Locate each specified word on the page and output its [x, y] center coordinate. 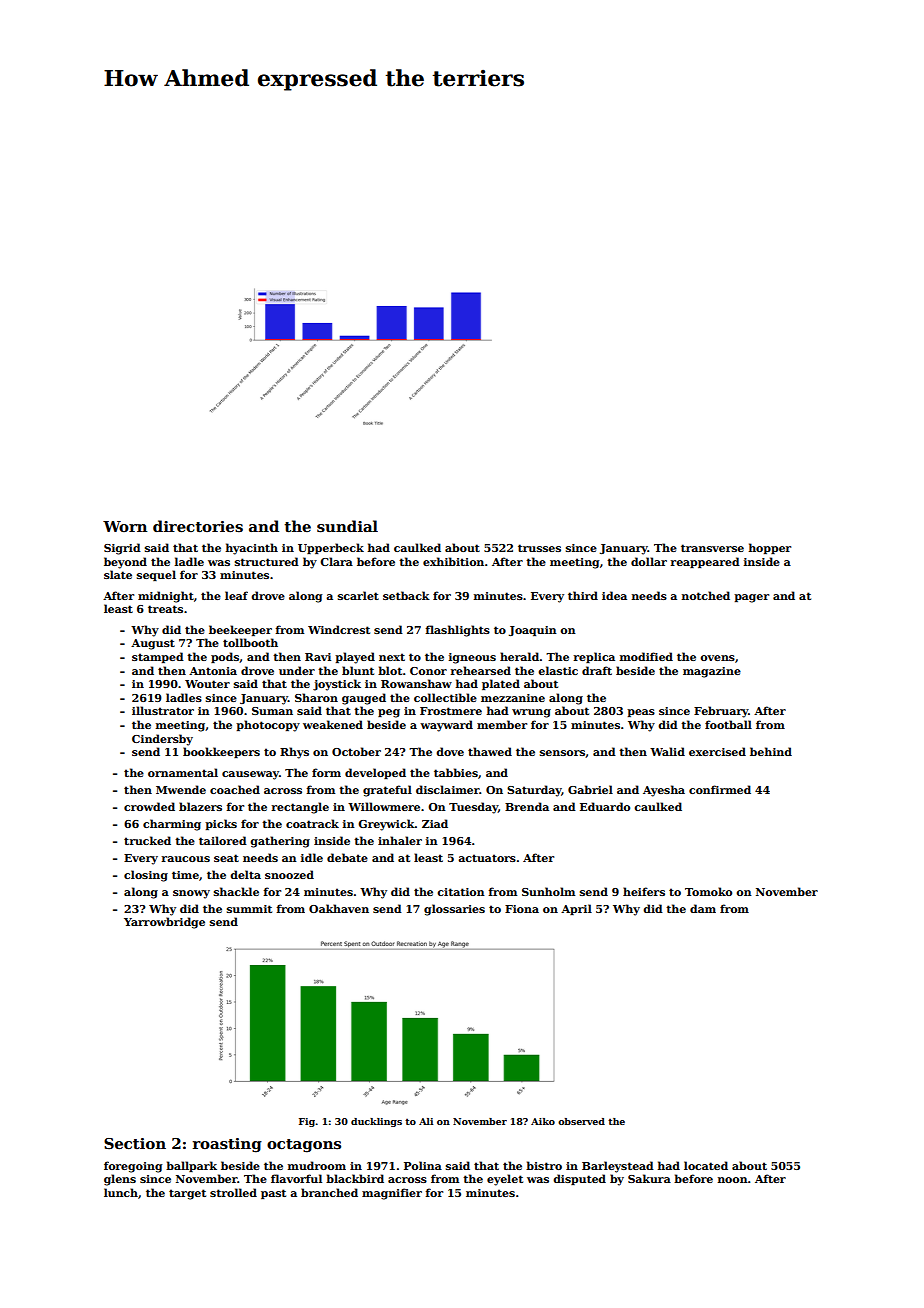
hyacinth [252, 549]
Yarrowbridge [164, 923]
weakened [333, 724]
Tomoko [708, 891]
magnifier [392, 1194]
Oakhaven [339, 908]
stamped [158, 657]
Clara [336, 561]
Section [135, 1143]
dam [703, 908]
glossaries [454, 910]
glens [120, 1180]
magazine [712, 672]
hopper [770, 548]
